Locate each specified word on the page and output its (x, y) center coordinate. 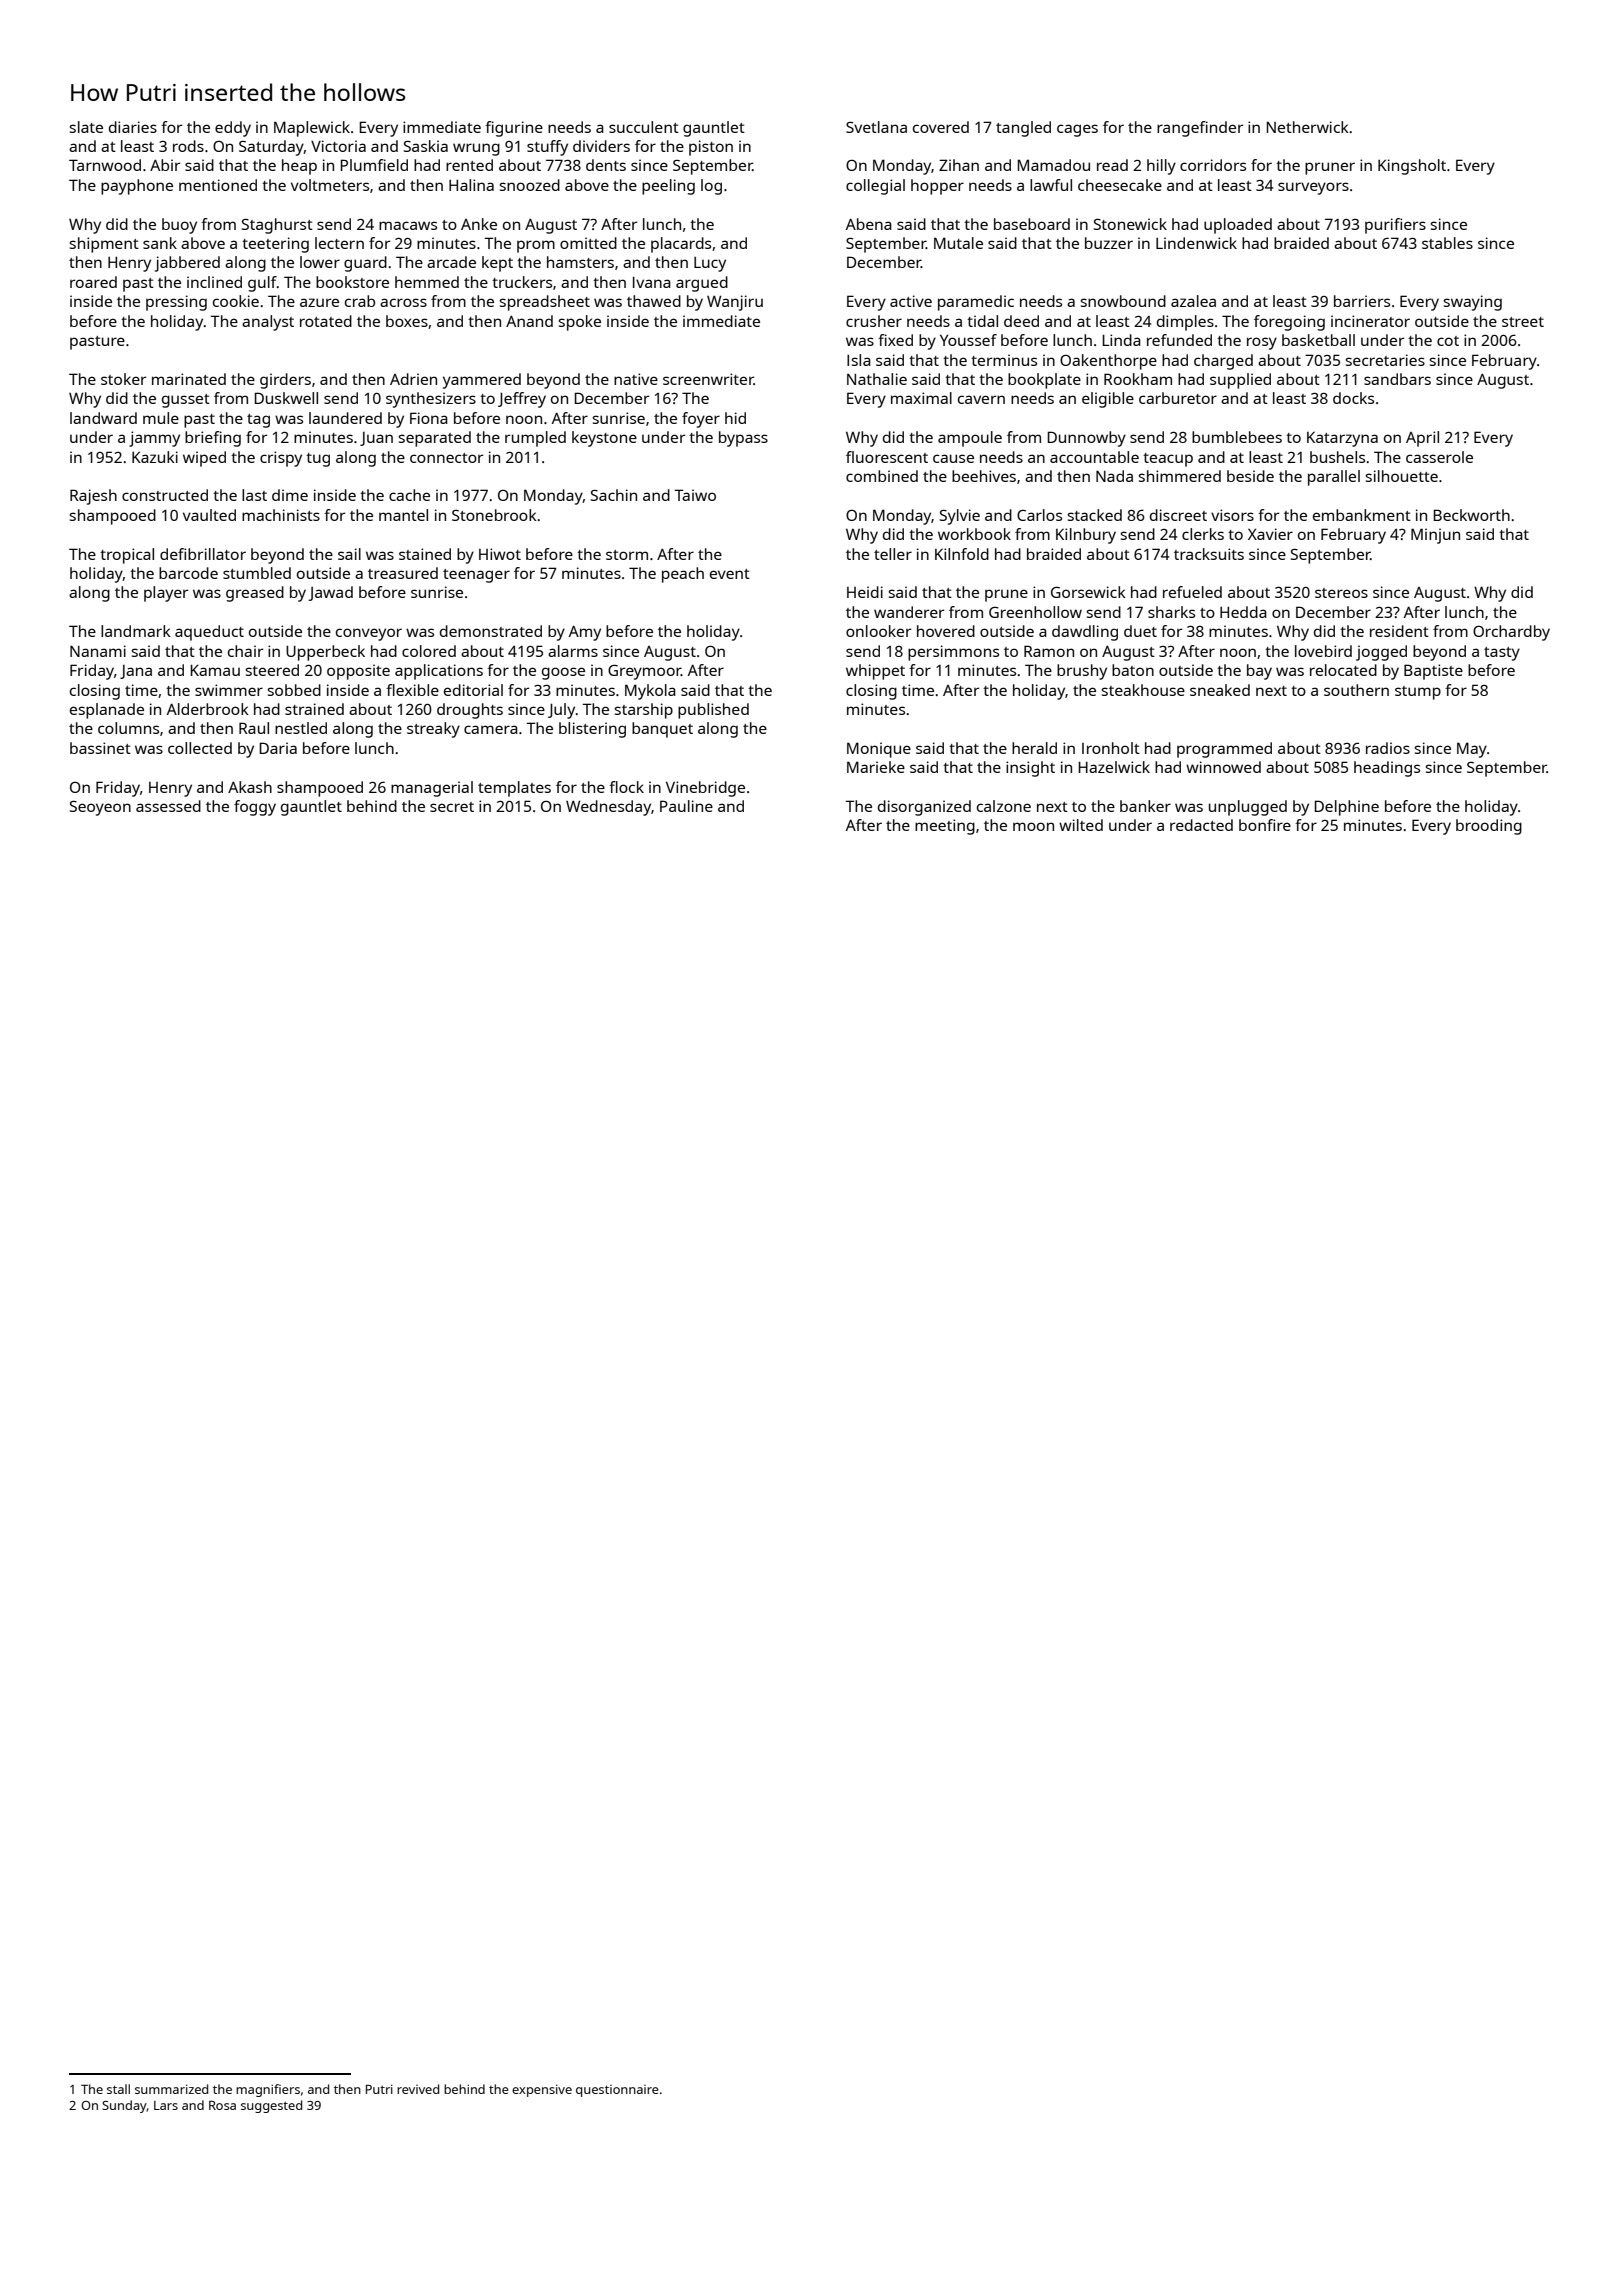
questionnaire (617, 2091)
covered (941, 127)
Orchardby (1511, 633)
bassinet (100, 748)
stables (1447, 243)
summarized (171, 2089)
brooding (1489, 827)
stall (118, 2089)
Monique (879, 750)
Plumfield (374, 165)
